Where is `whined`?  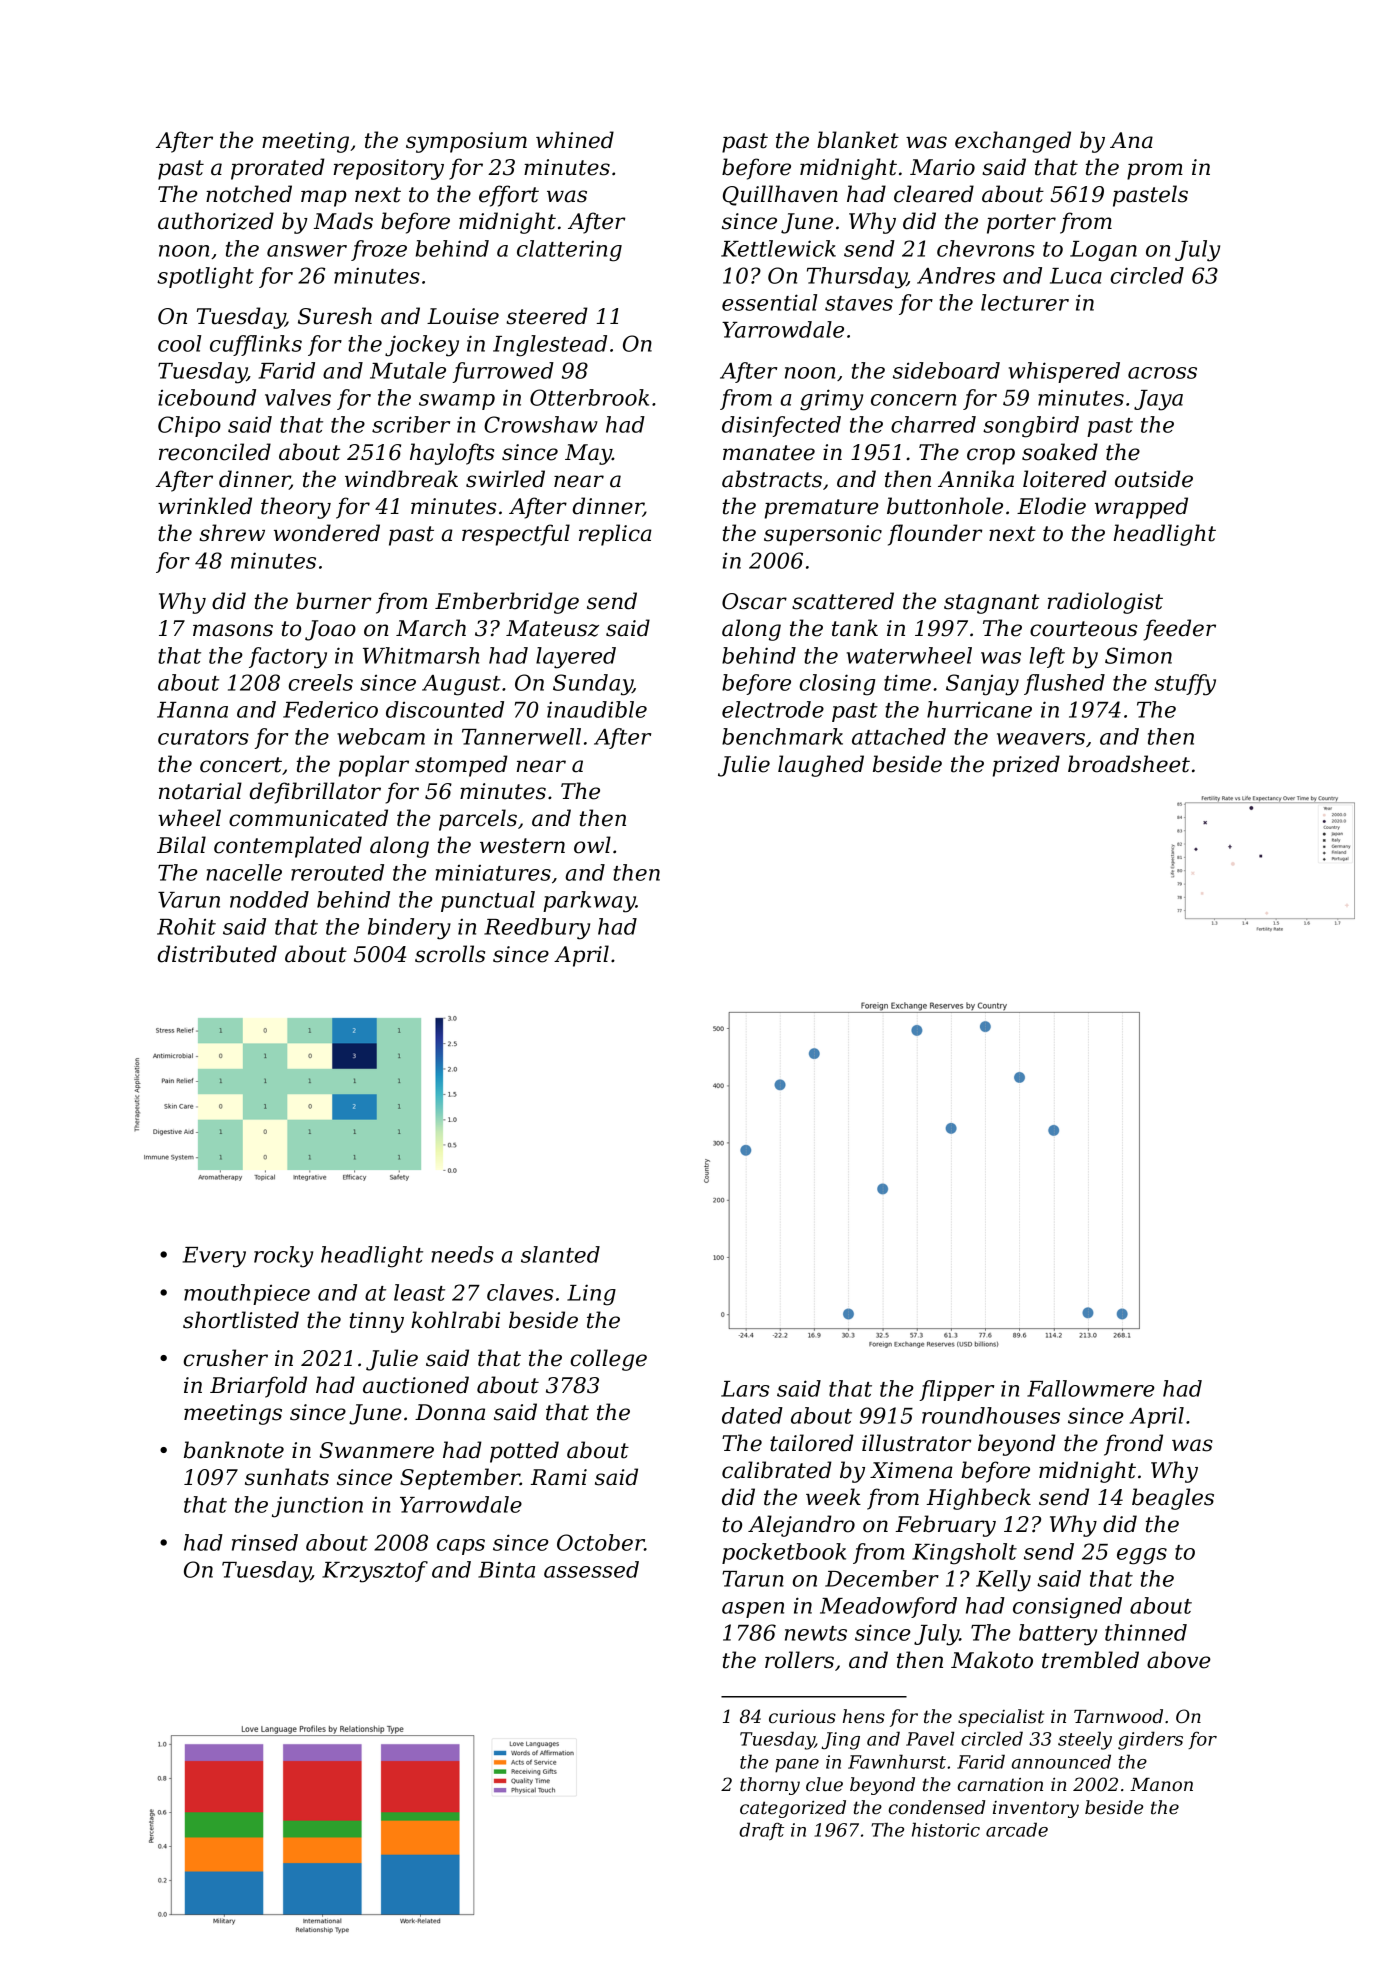 whined is located at coordinates (575, 140).
